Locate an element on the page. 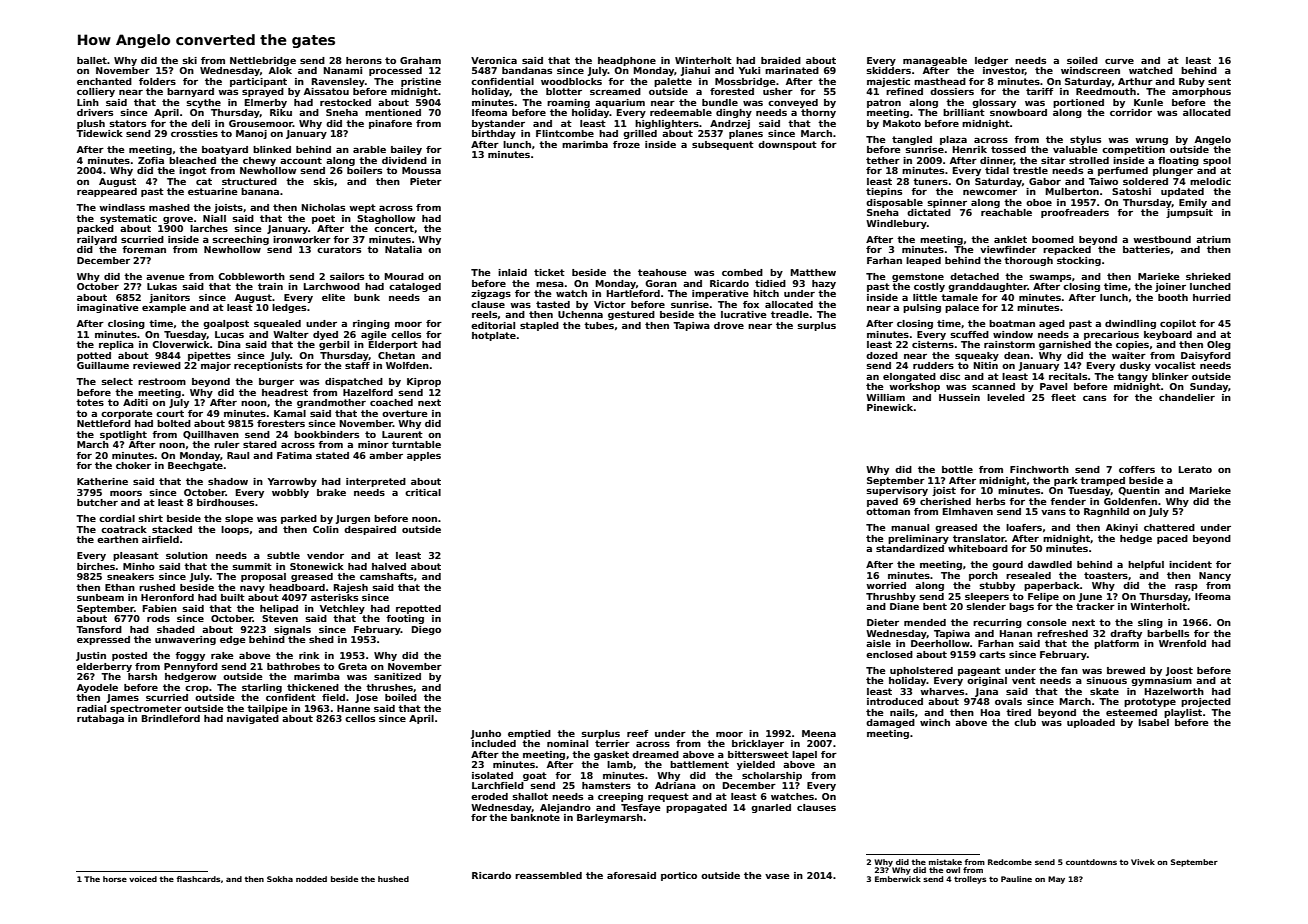  Diego is located at coordinates (426, 630).
